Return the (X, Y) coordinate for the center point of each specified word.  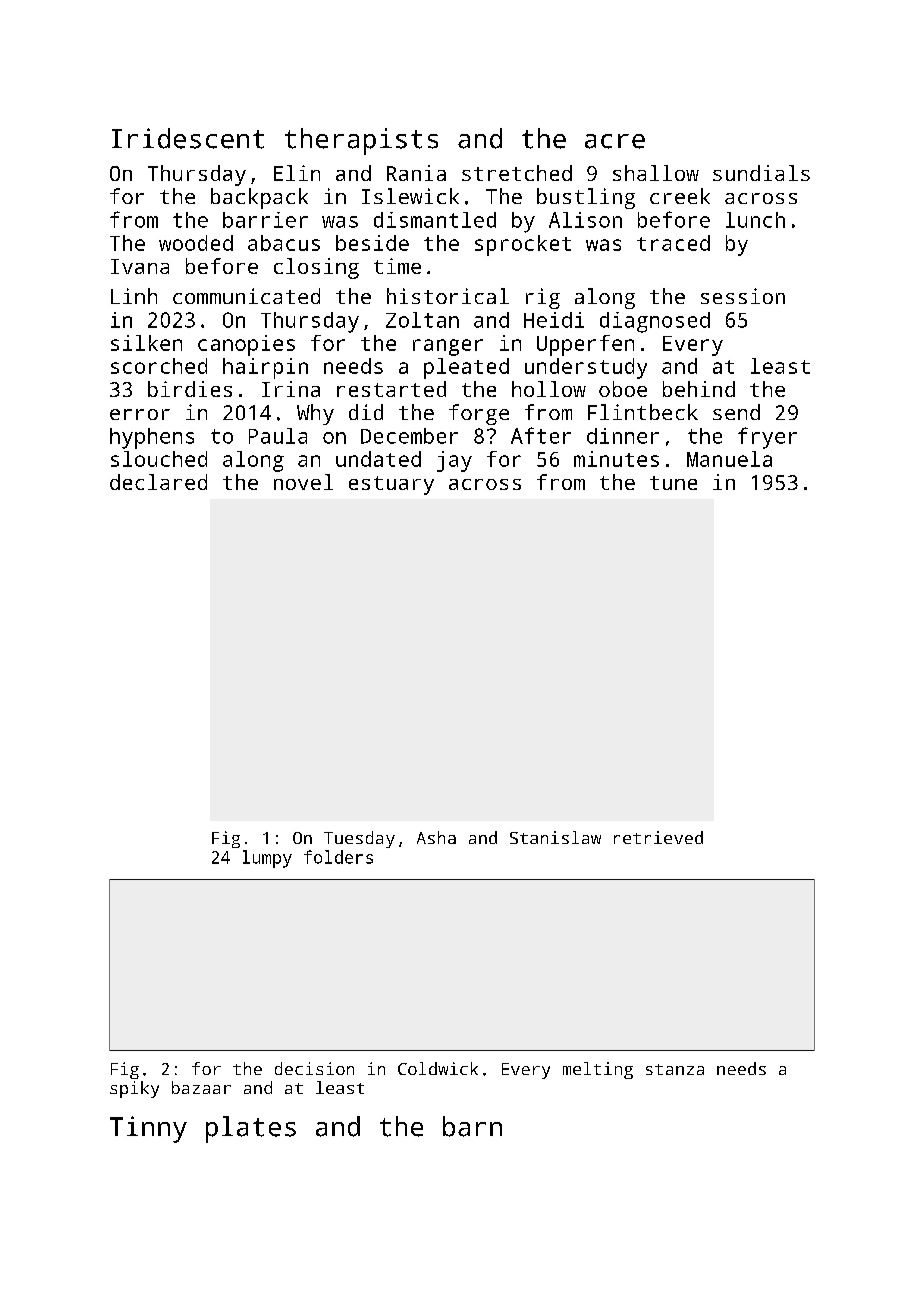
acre (615, 141)
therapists (361, 141)
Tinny (148, 1129)
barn (472, 1126)
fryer (767, 438)
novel (303, 482)
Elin (297, 173)
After (541, 435)
